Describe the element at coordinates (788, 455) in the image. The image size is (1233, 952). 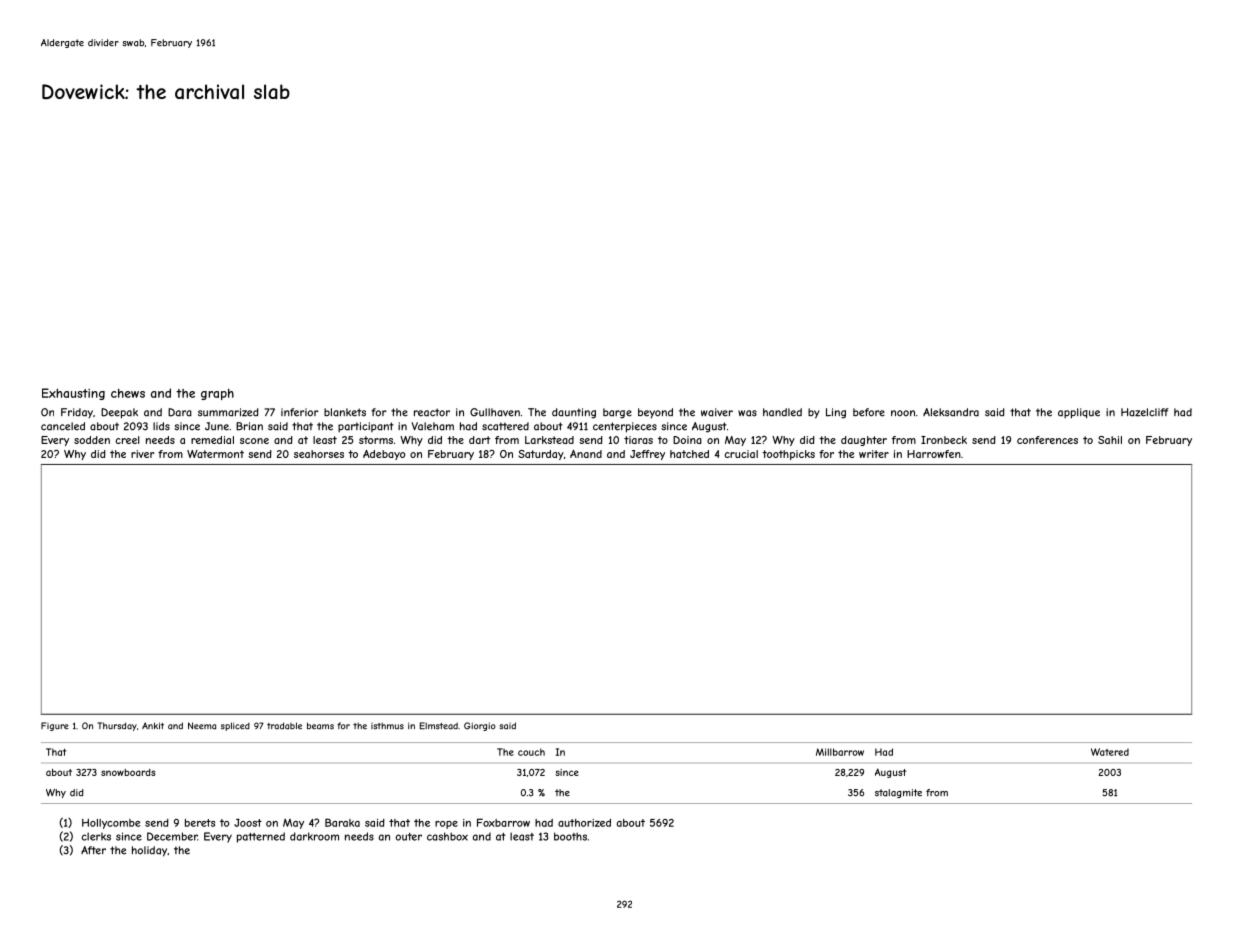
I see `toothpicks` at that location.
